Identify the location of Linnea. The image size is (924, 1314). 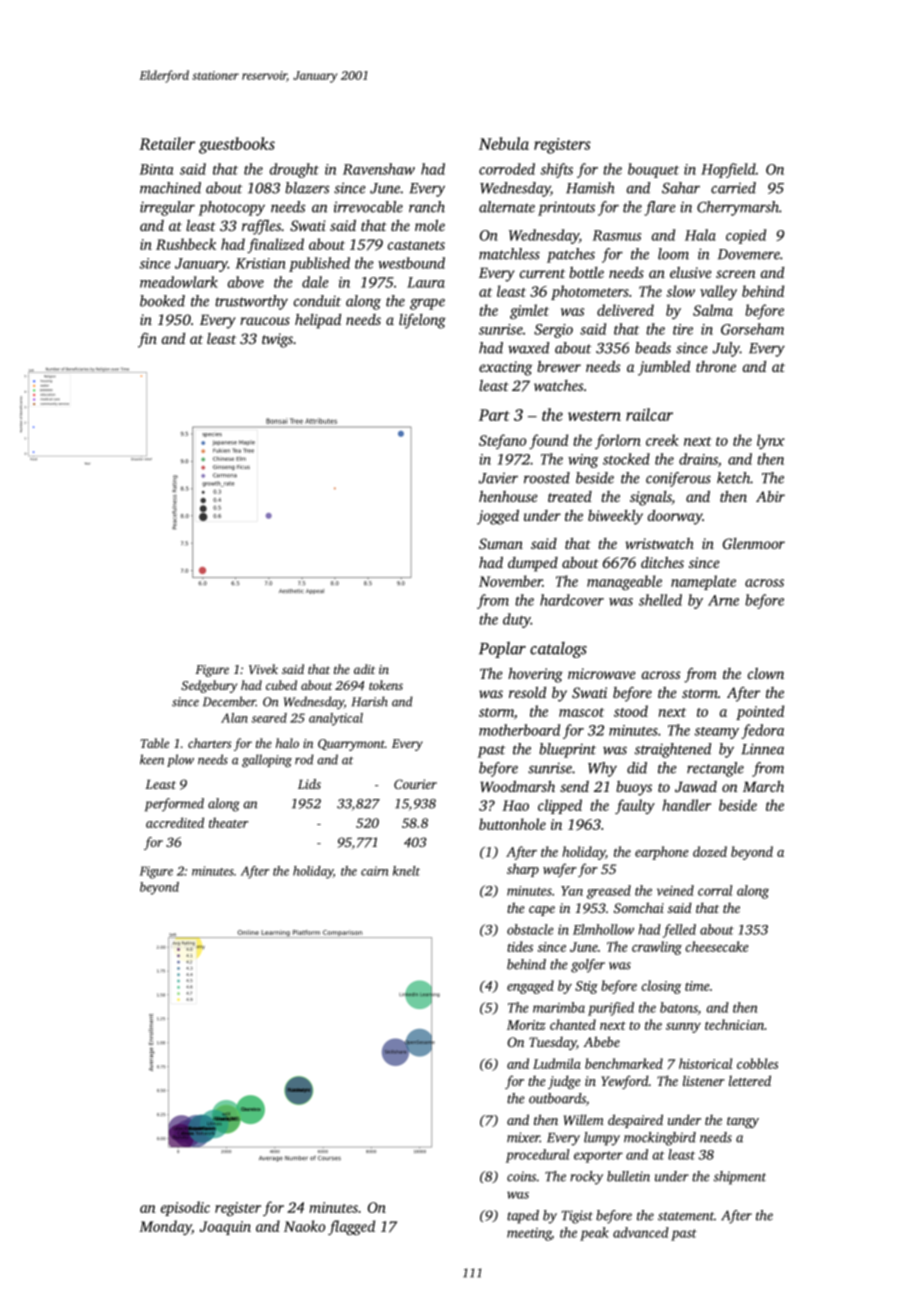
(762, 749).
